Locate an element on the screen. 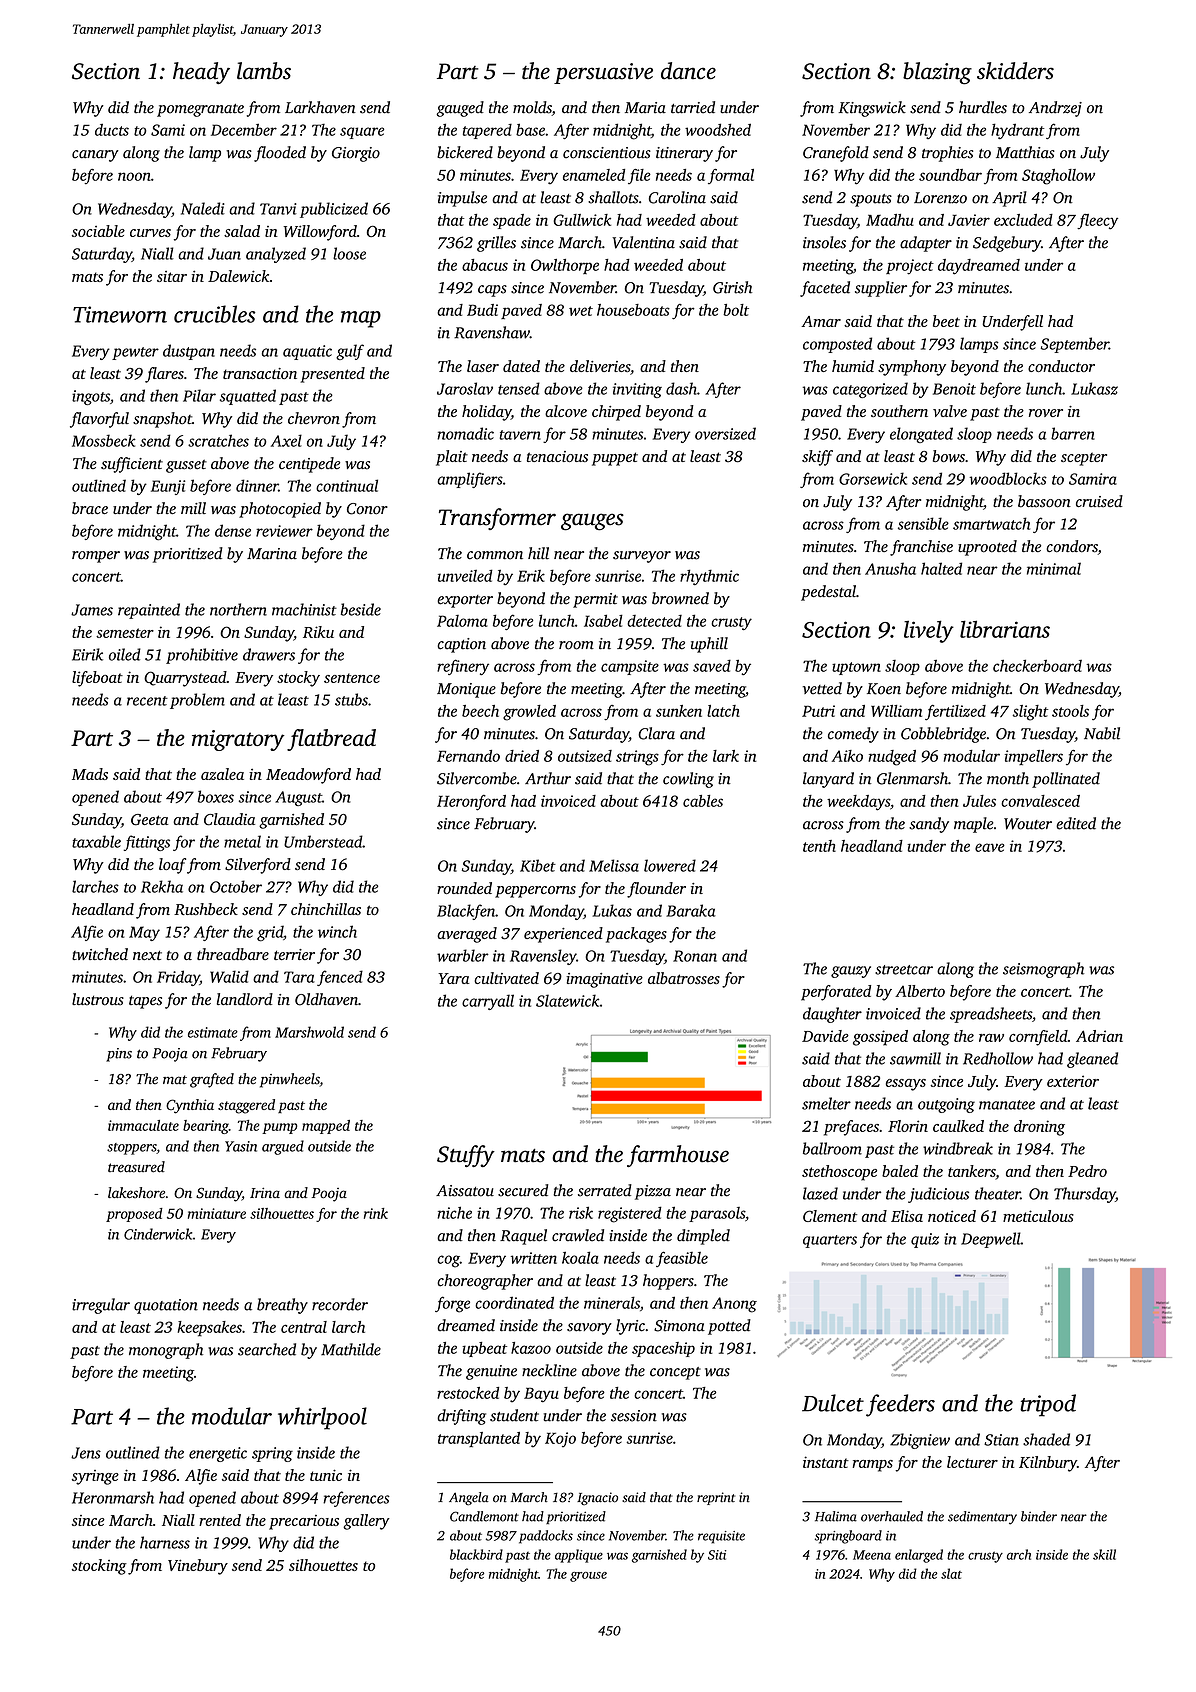  transplanted is located at coordinates (479, 1439).
